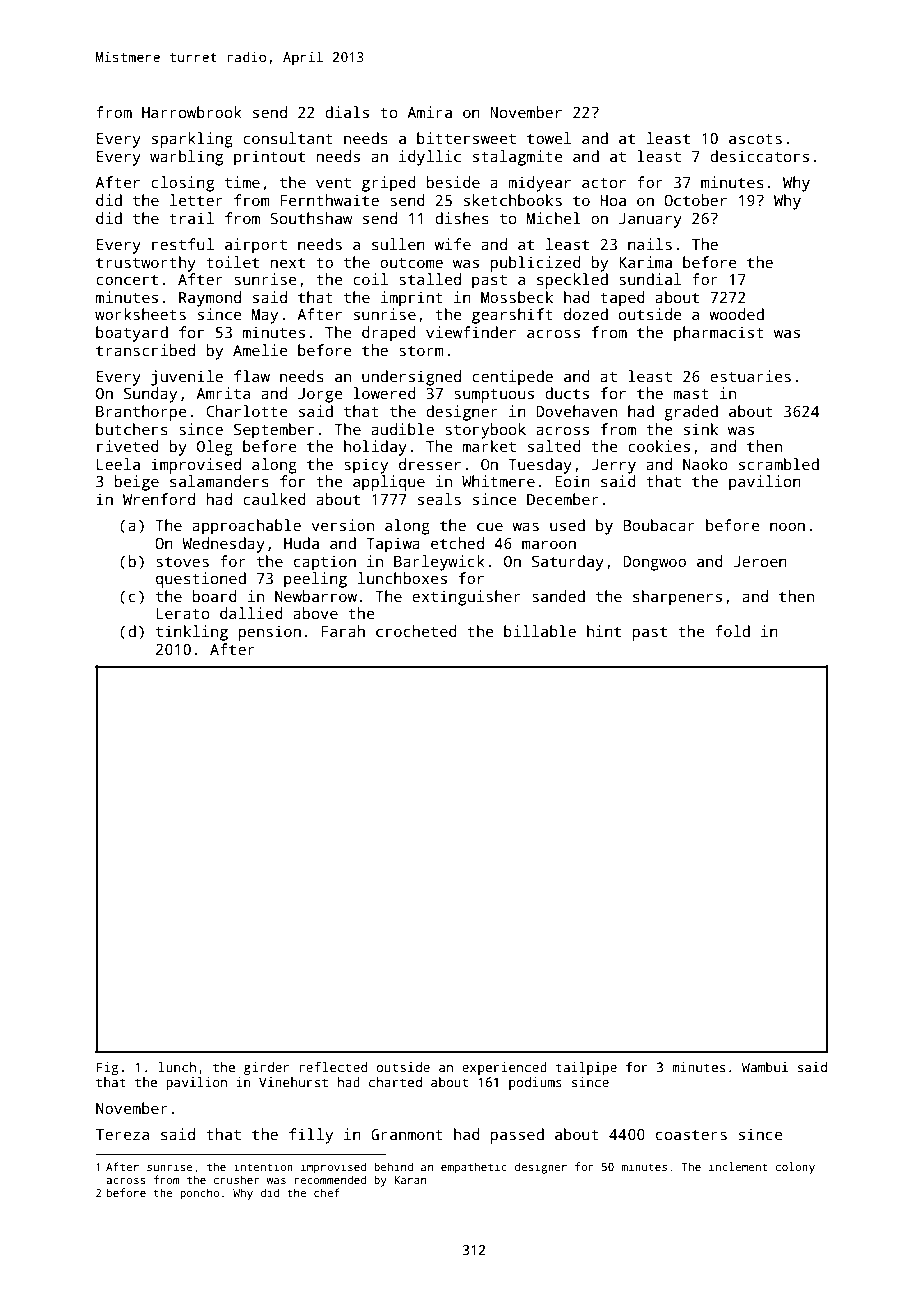  What do you see at coordinates (732, 631) in the screenshot?
I see `fold` at bounding box center [732, 631].
